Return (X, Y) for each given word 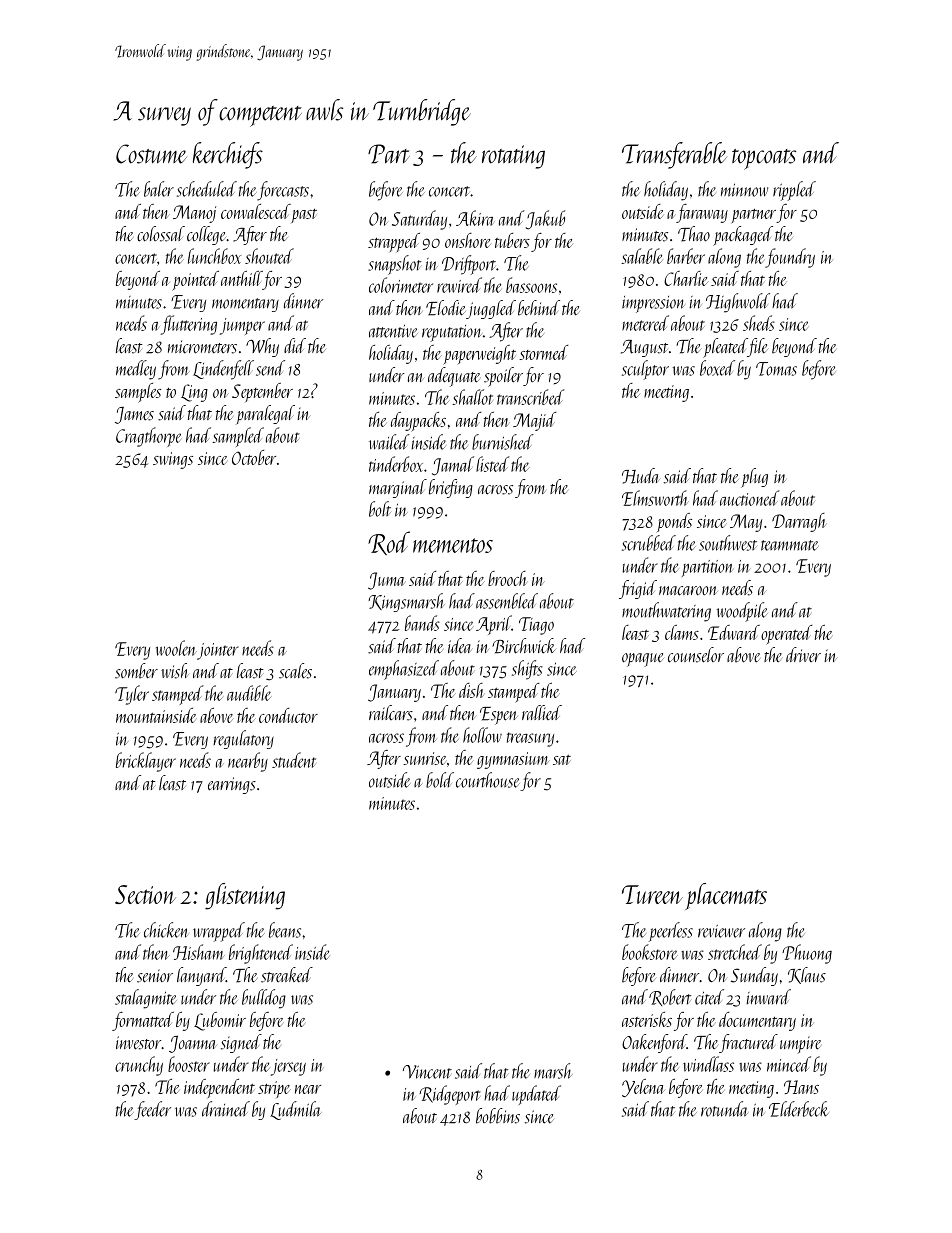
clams (682, 632)
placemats (726, 896)
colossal (161, 234)
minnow (744, 190)
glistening (245, 896)
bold (440, 780)
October (254, 457)
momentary (245, 305)
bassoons (531, 285)
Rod (389, 543)
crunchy (139, 1066)
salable (642, 256)
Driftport (469, 265)
